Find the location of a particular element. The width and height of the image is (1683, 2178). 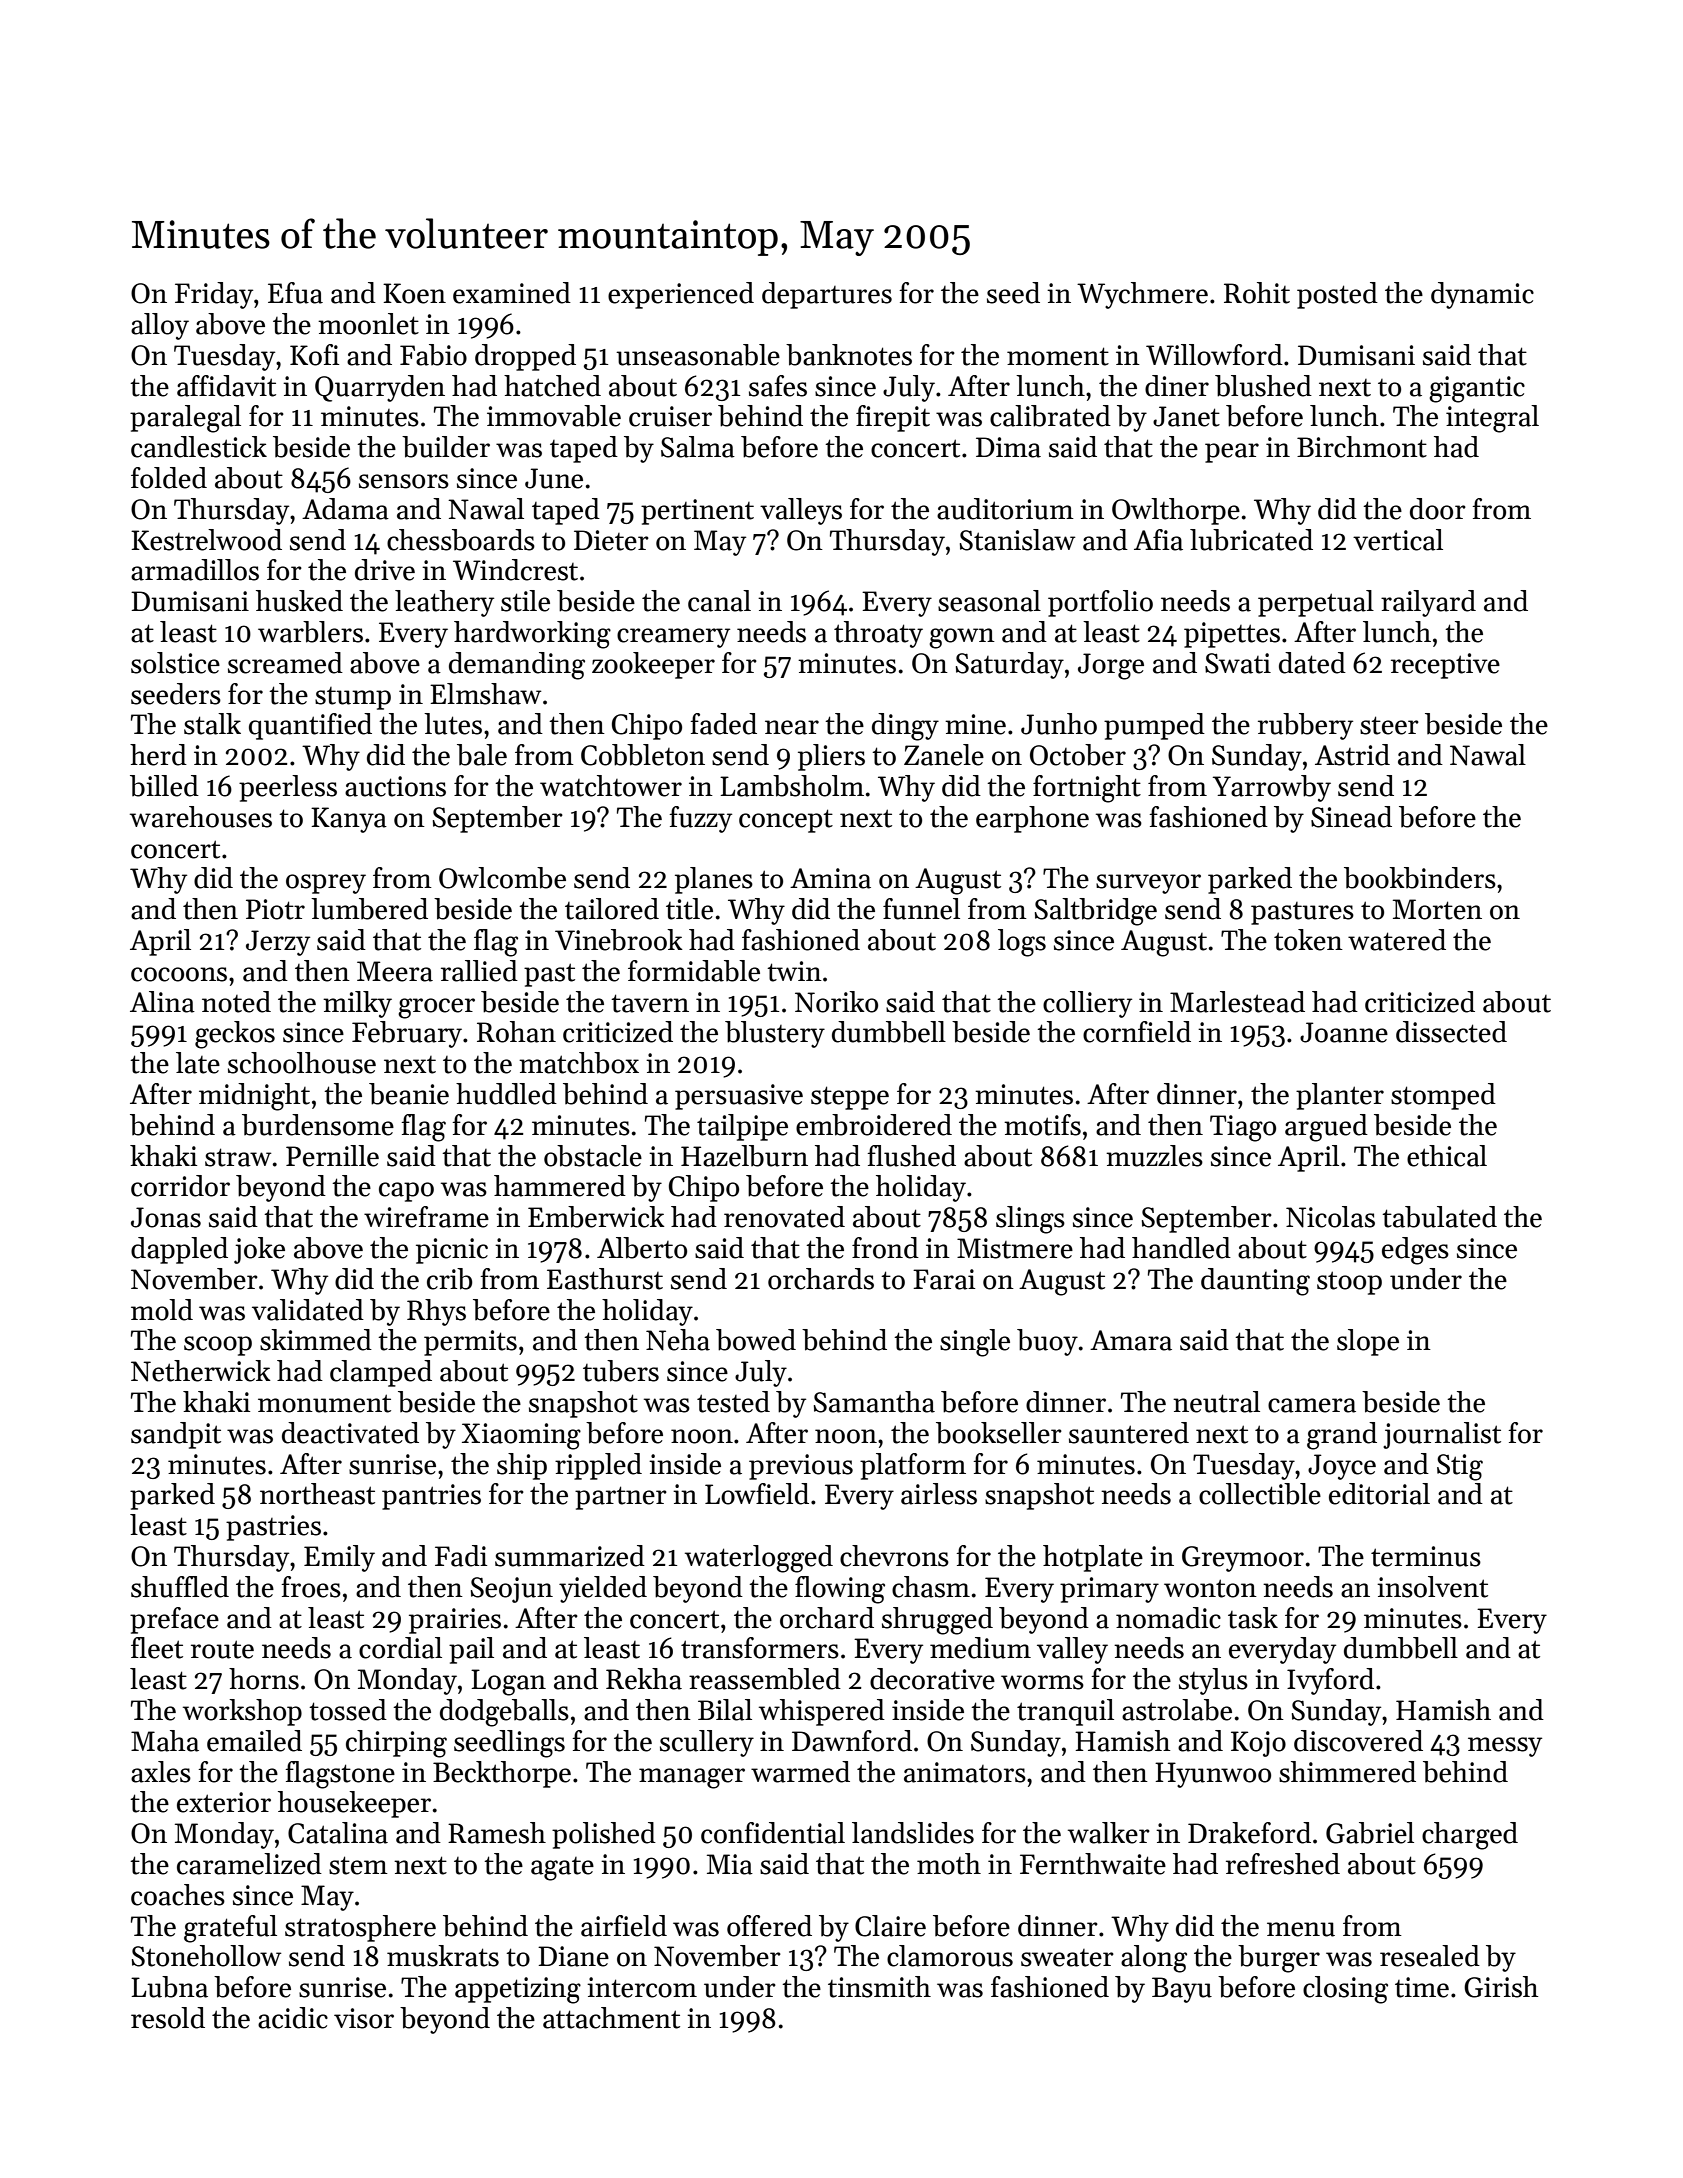

airfield is located at coordinates (624, 1926).
